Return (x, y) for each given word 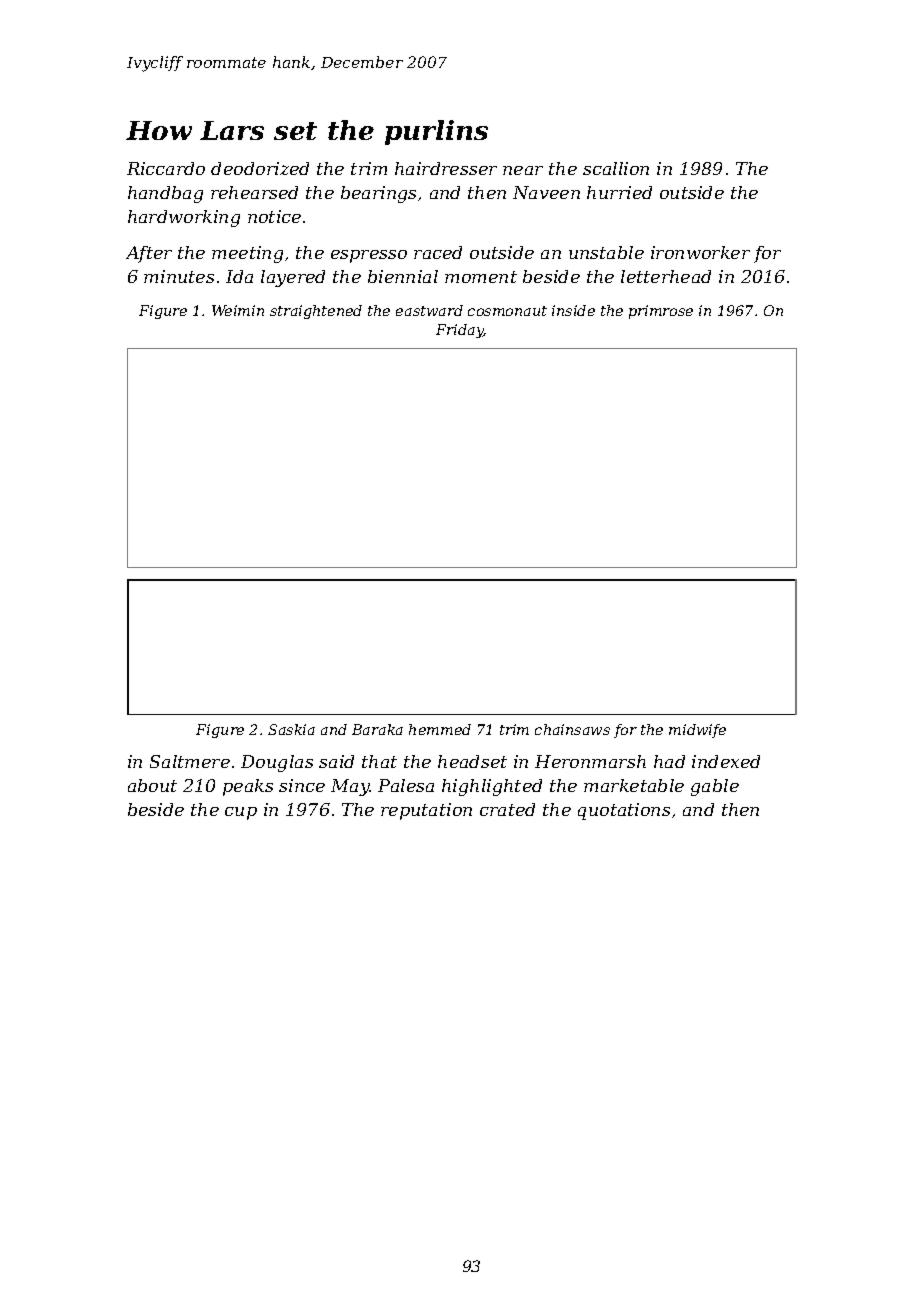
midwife (697, 731)
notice (274, 216)
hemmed (440, 729)
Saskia (291, 729)
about (152, 785)
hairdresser (446, 168)
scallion (616, 168)
